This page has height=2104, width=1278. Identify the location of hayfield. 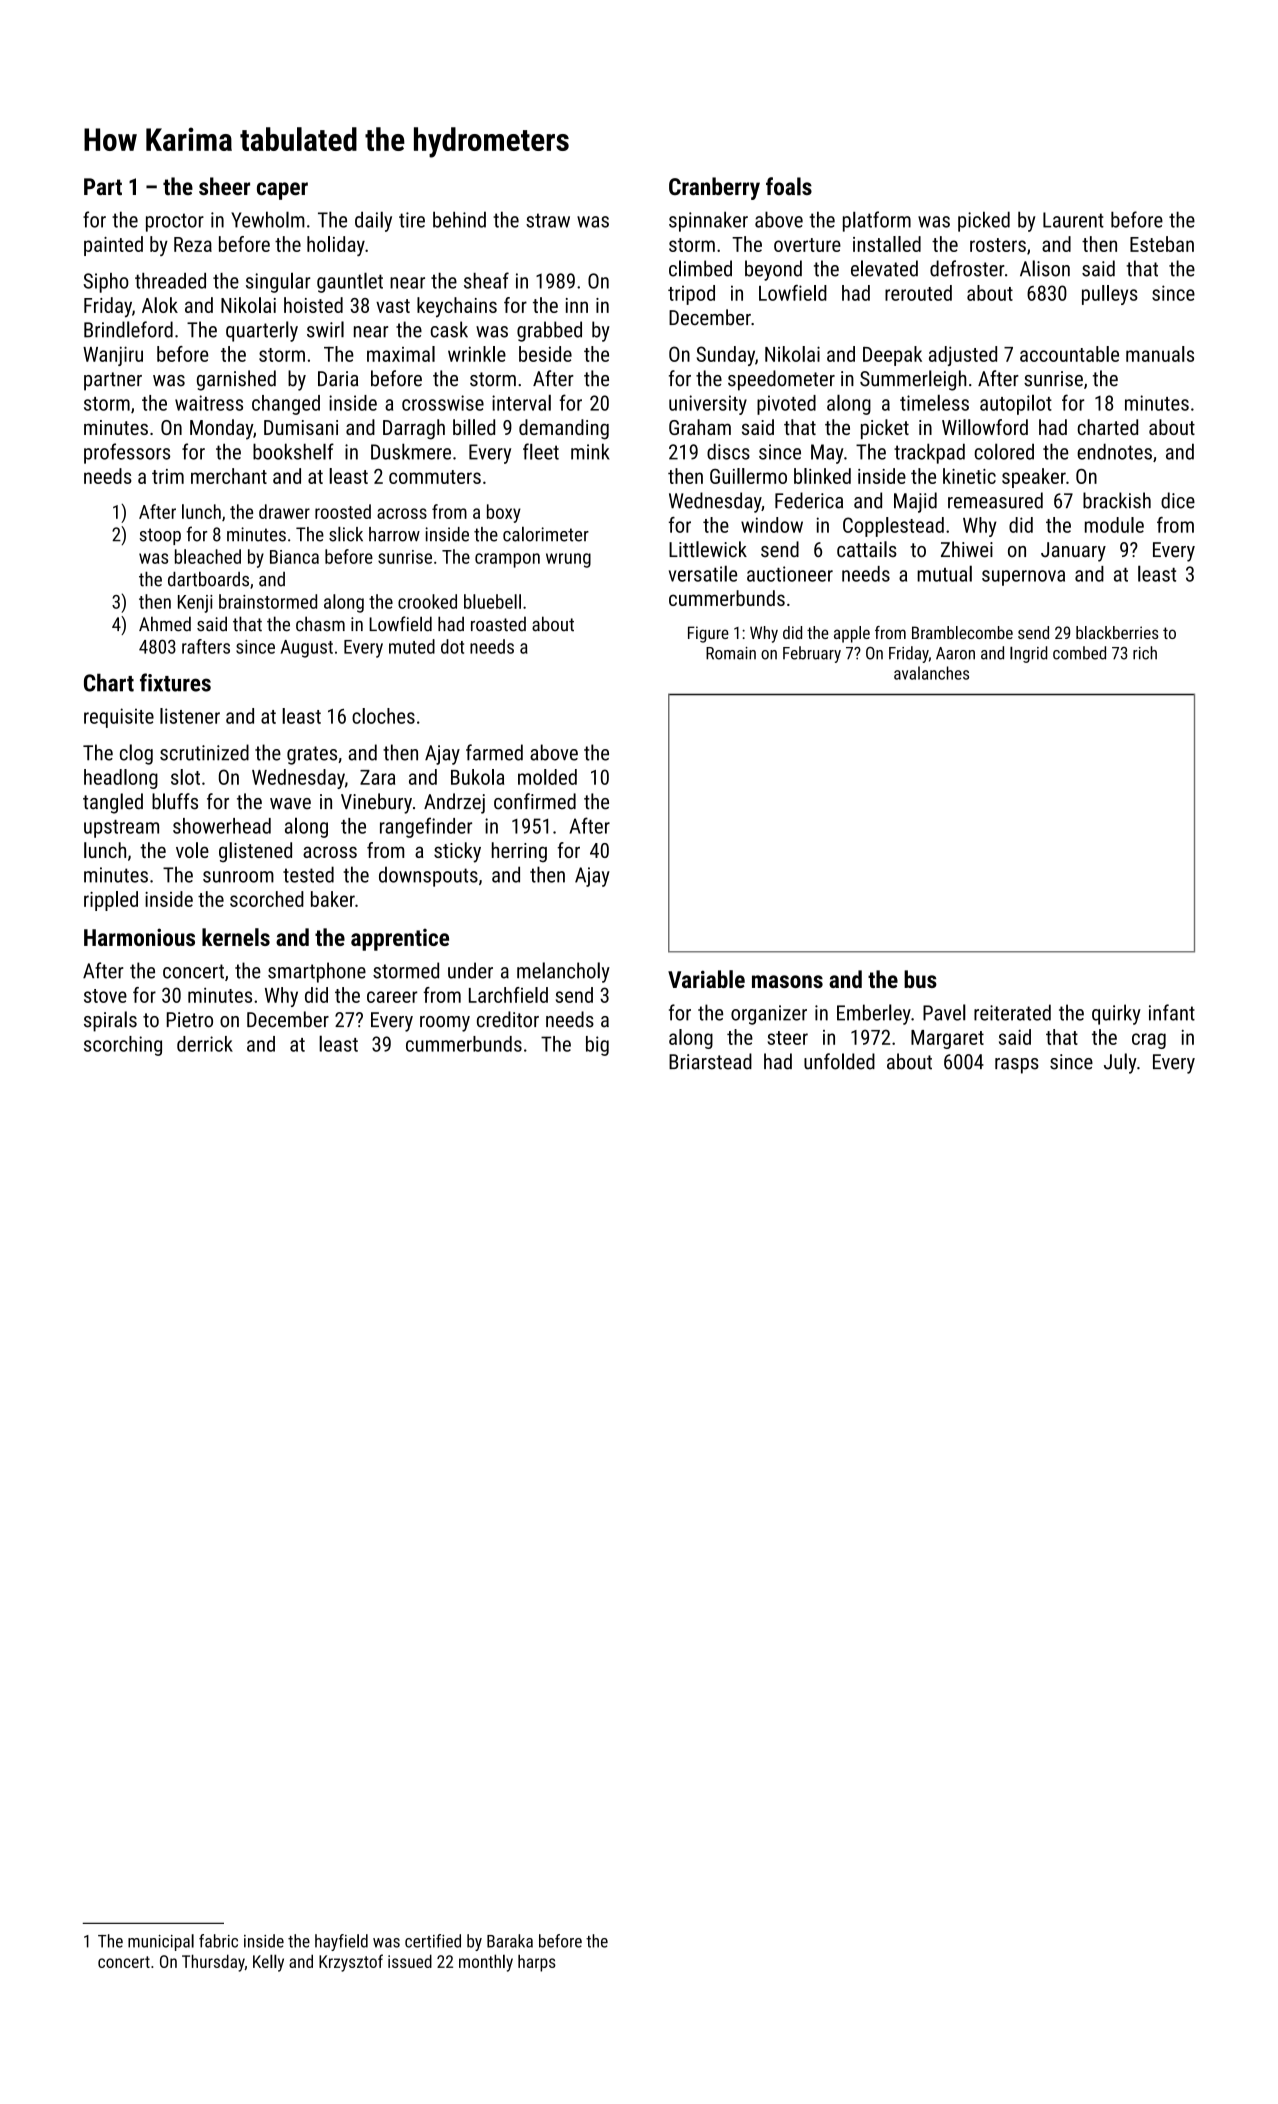
(341, 1942).
